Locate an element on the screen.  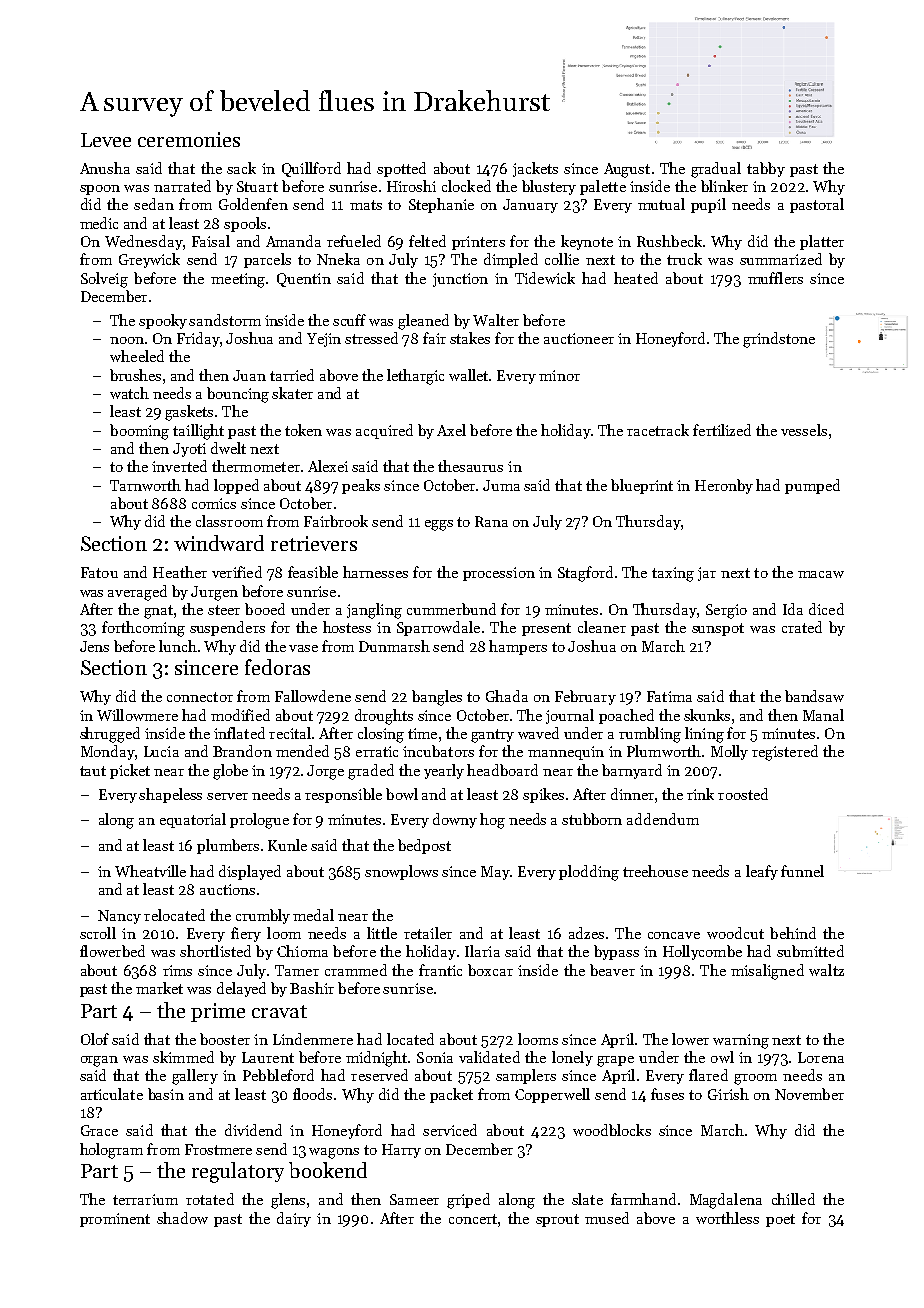
jackets is located at coordinates (535, 169).
